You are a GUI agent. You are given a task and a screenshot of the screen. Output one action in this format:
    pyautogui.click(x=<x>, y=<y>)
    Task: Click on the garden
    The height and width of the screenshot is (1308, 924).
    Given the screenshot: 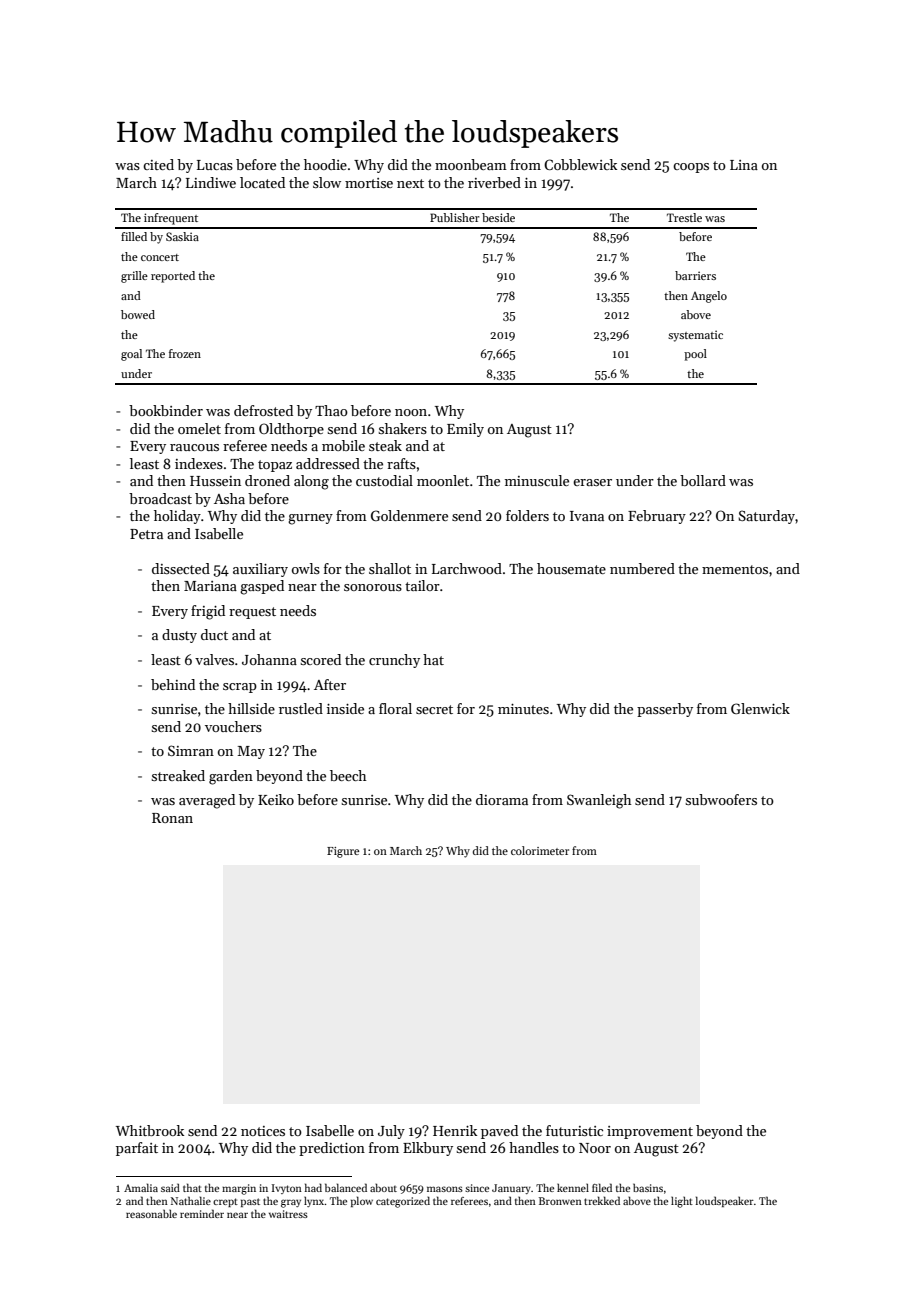 What is the action you would take?
    pyautogui.click(x=231, y=777)
